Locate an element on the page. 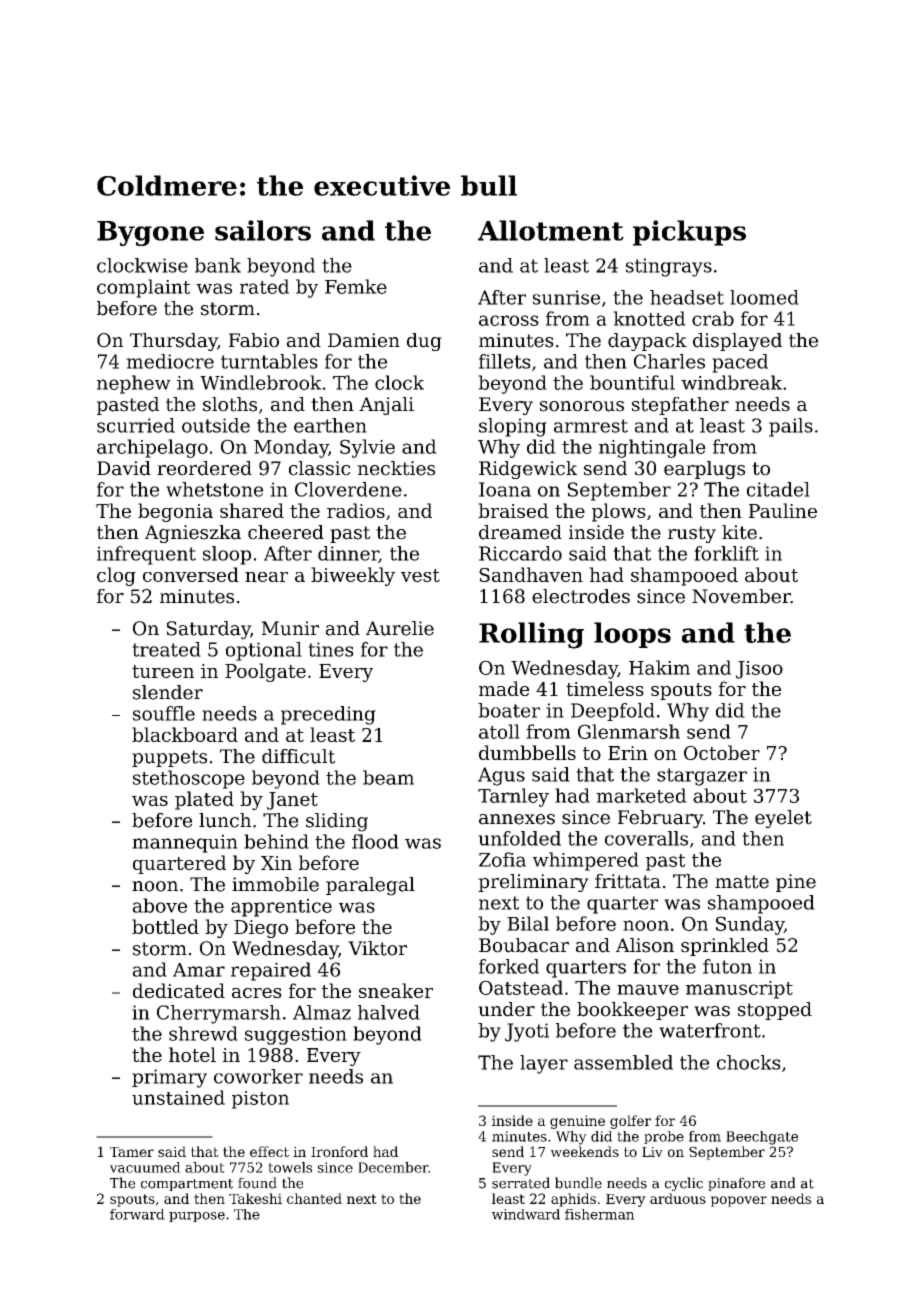  waterfront is located at coordinates (710, 1030).
